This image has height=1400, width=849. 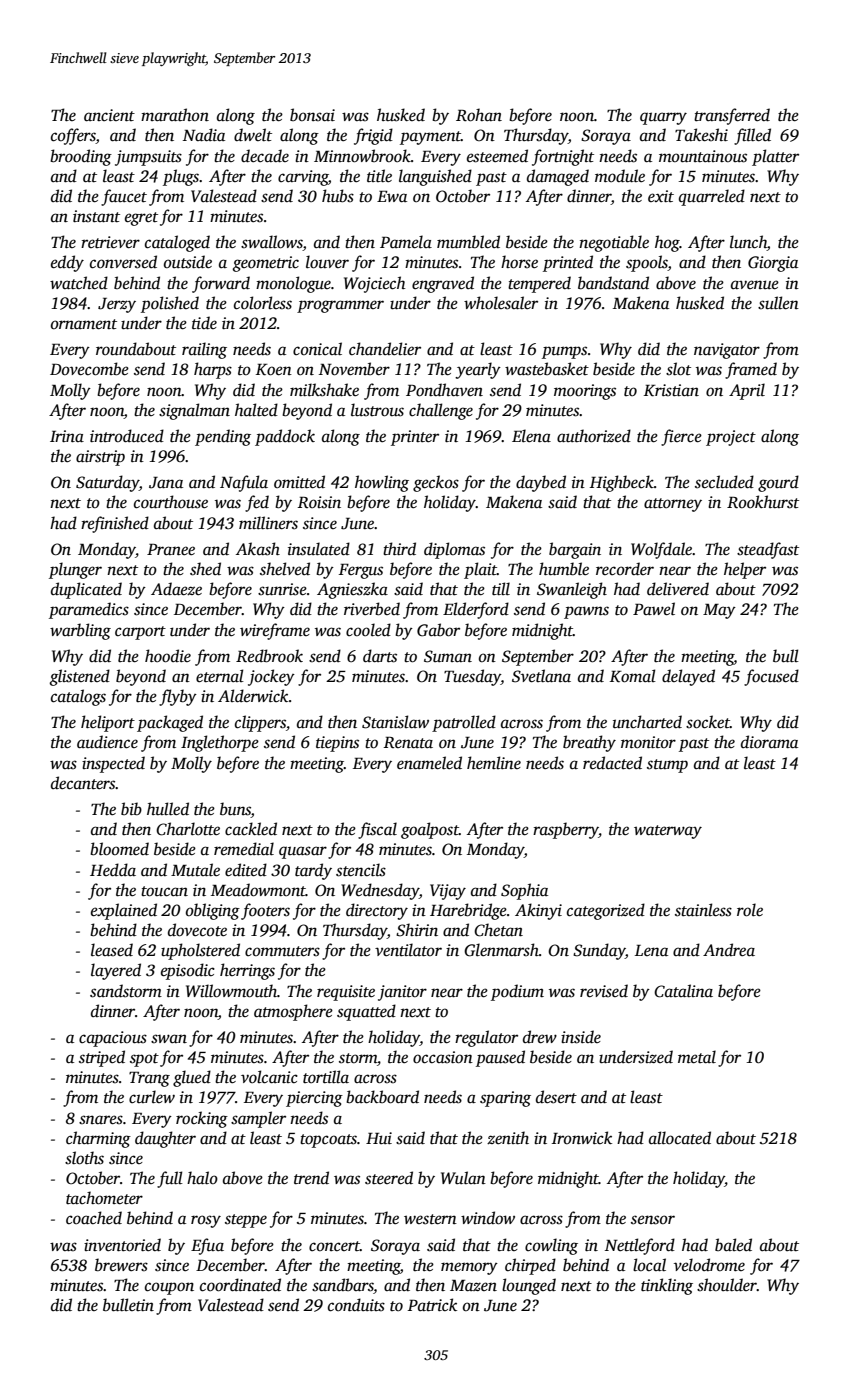 What do you see at coordinates (168, 656) in the image?
I see `hoodie` at bounding box center [168, 656].
